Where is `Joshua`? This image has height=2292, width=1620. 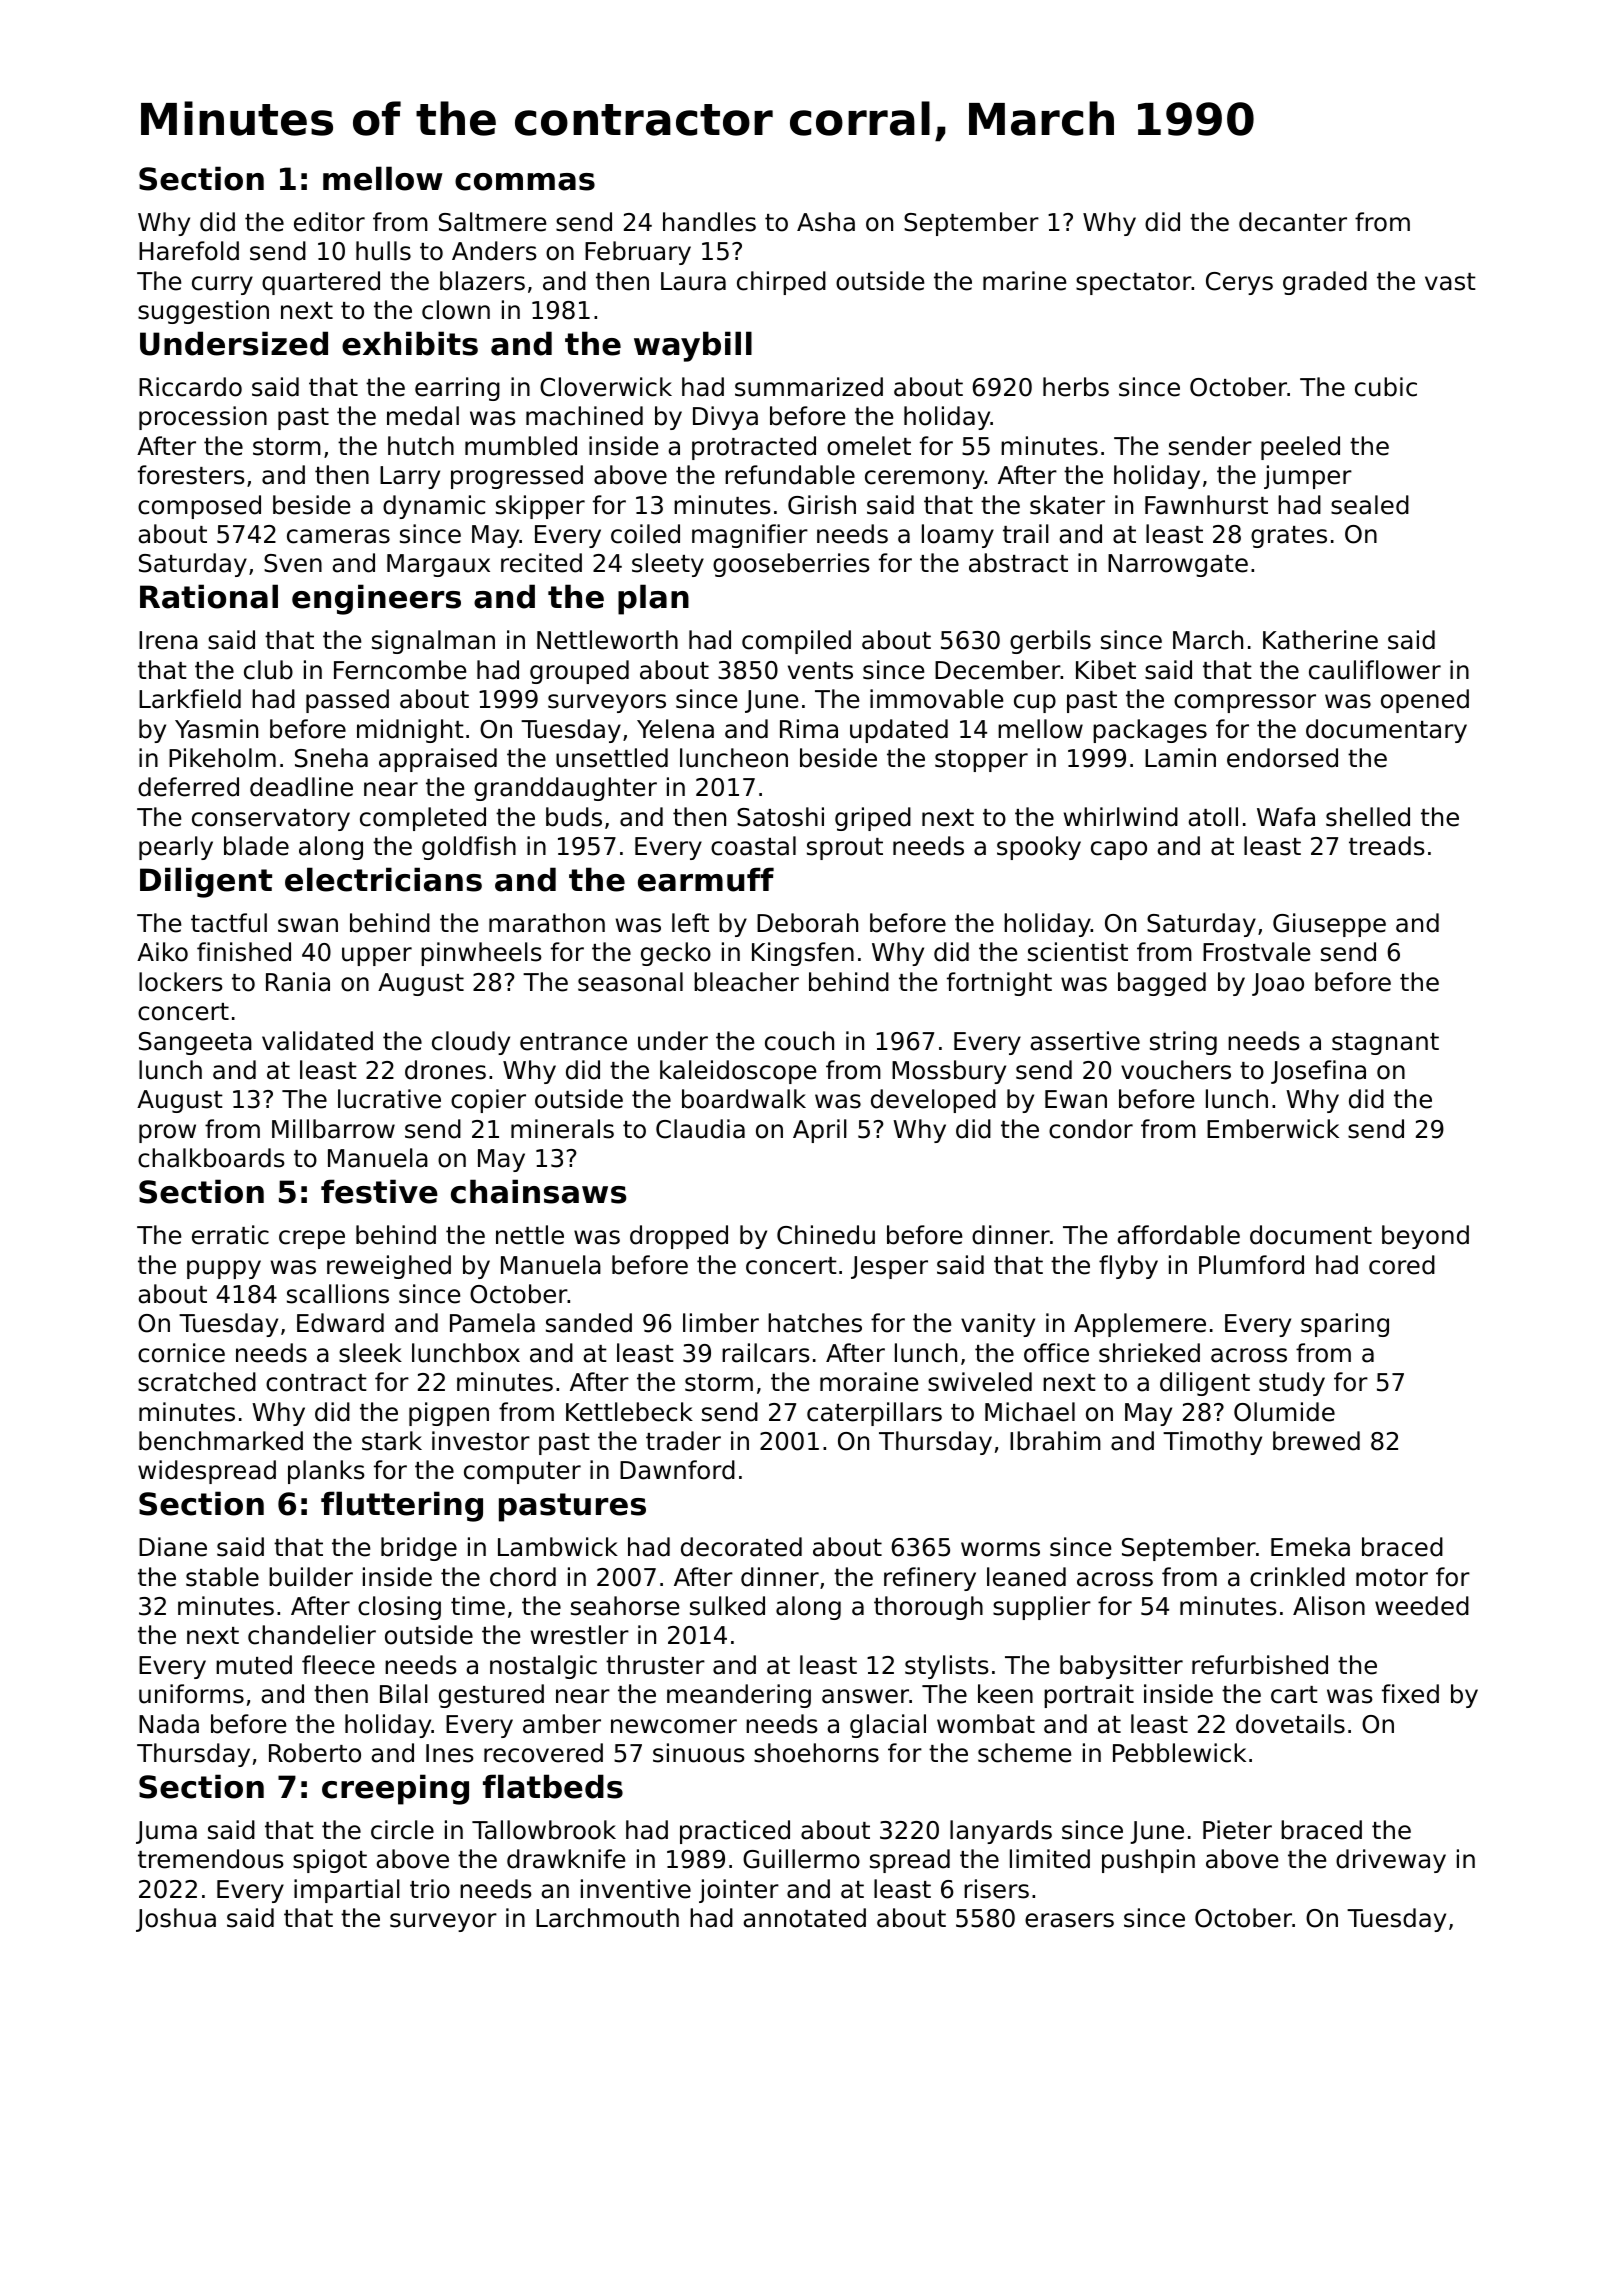 Joshua is located at coordinates (176, 1920).
